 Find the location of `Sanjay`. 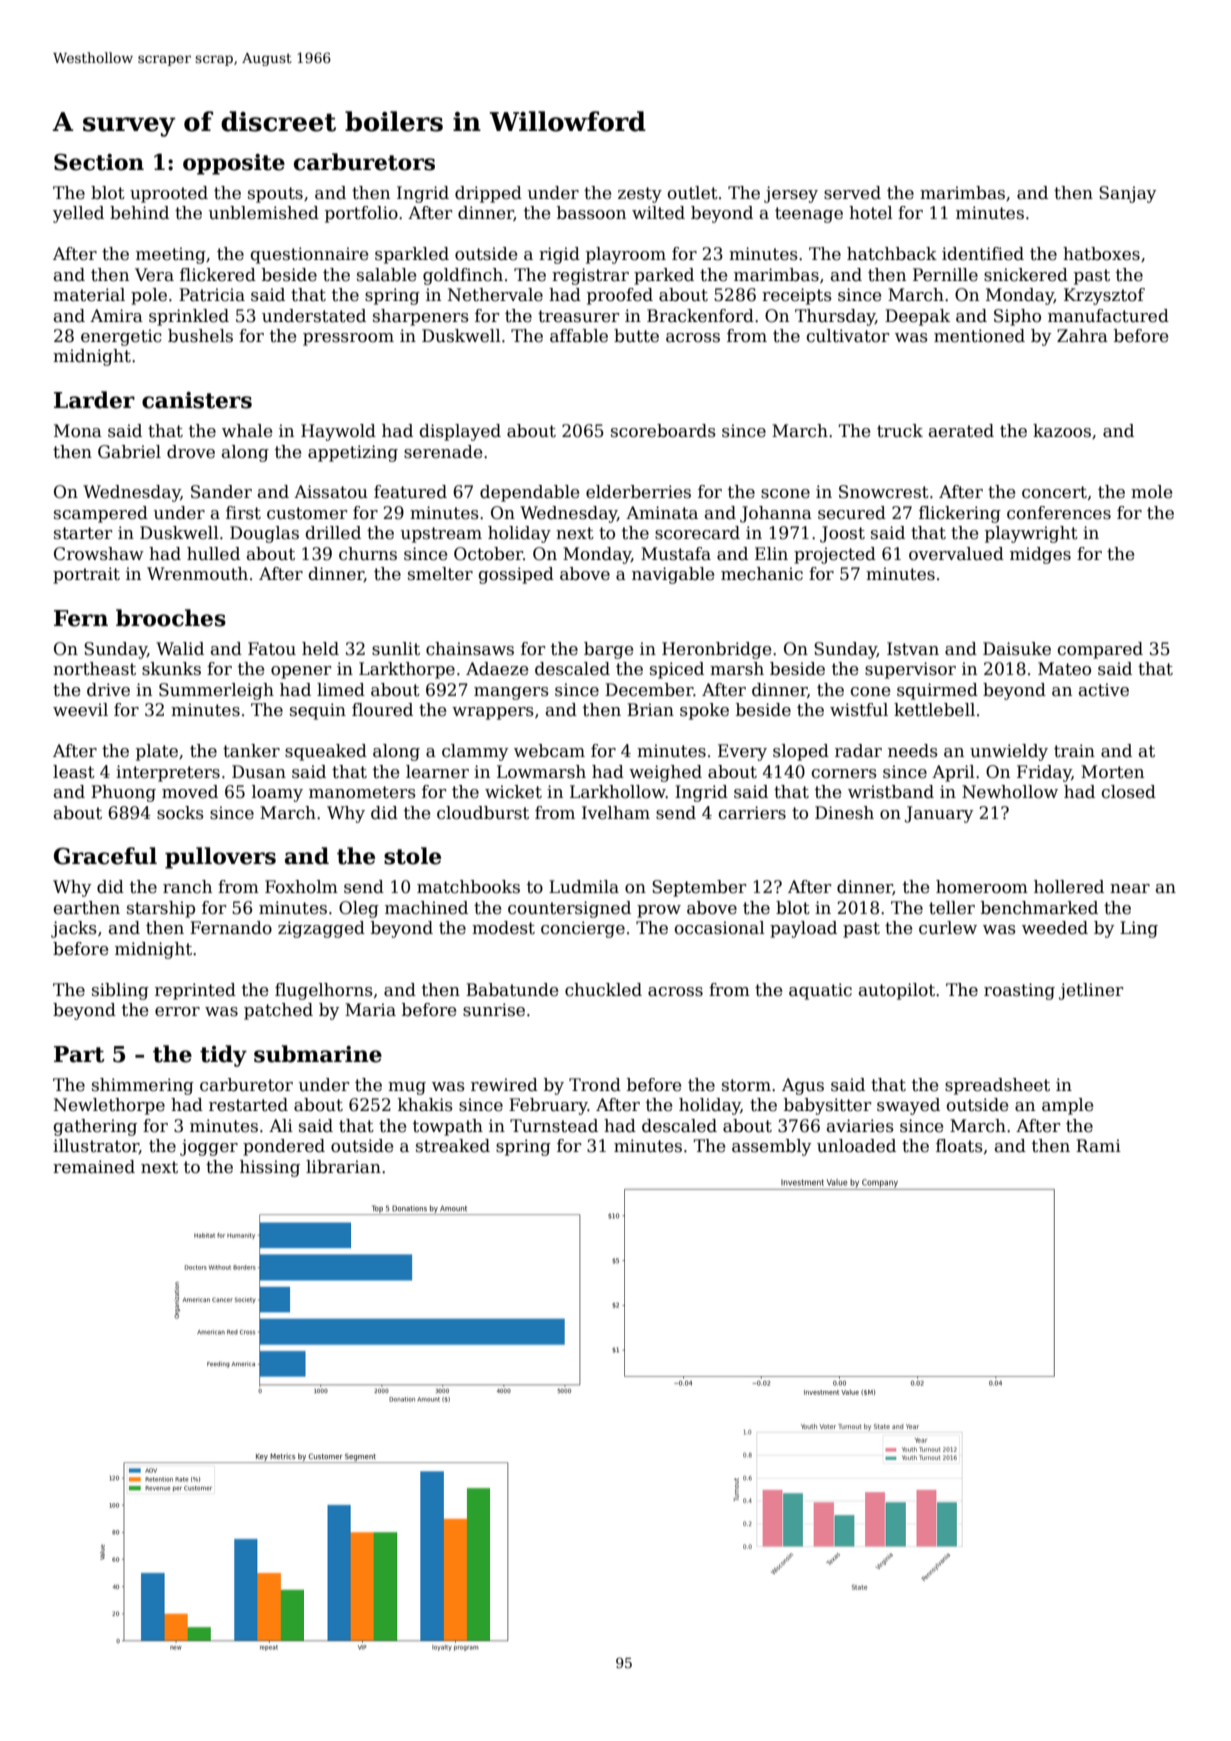

Sanjay is located at coordinates (1128, 194).
